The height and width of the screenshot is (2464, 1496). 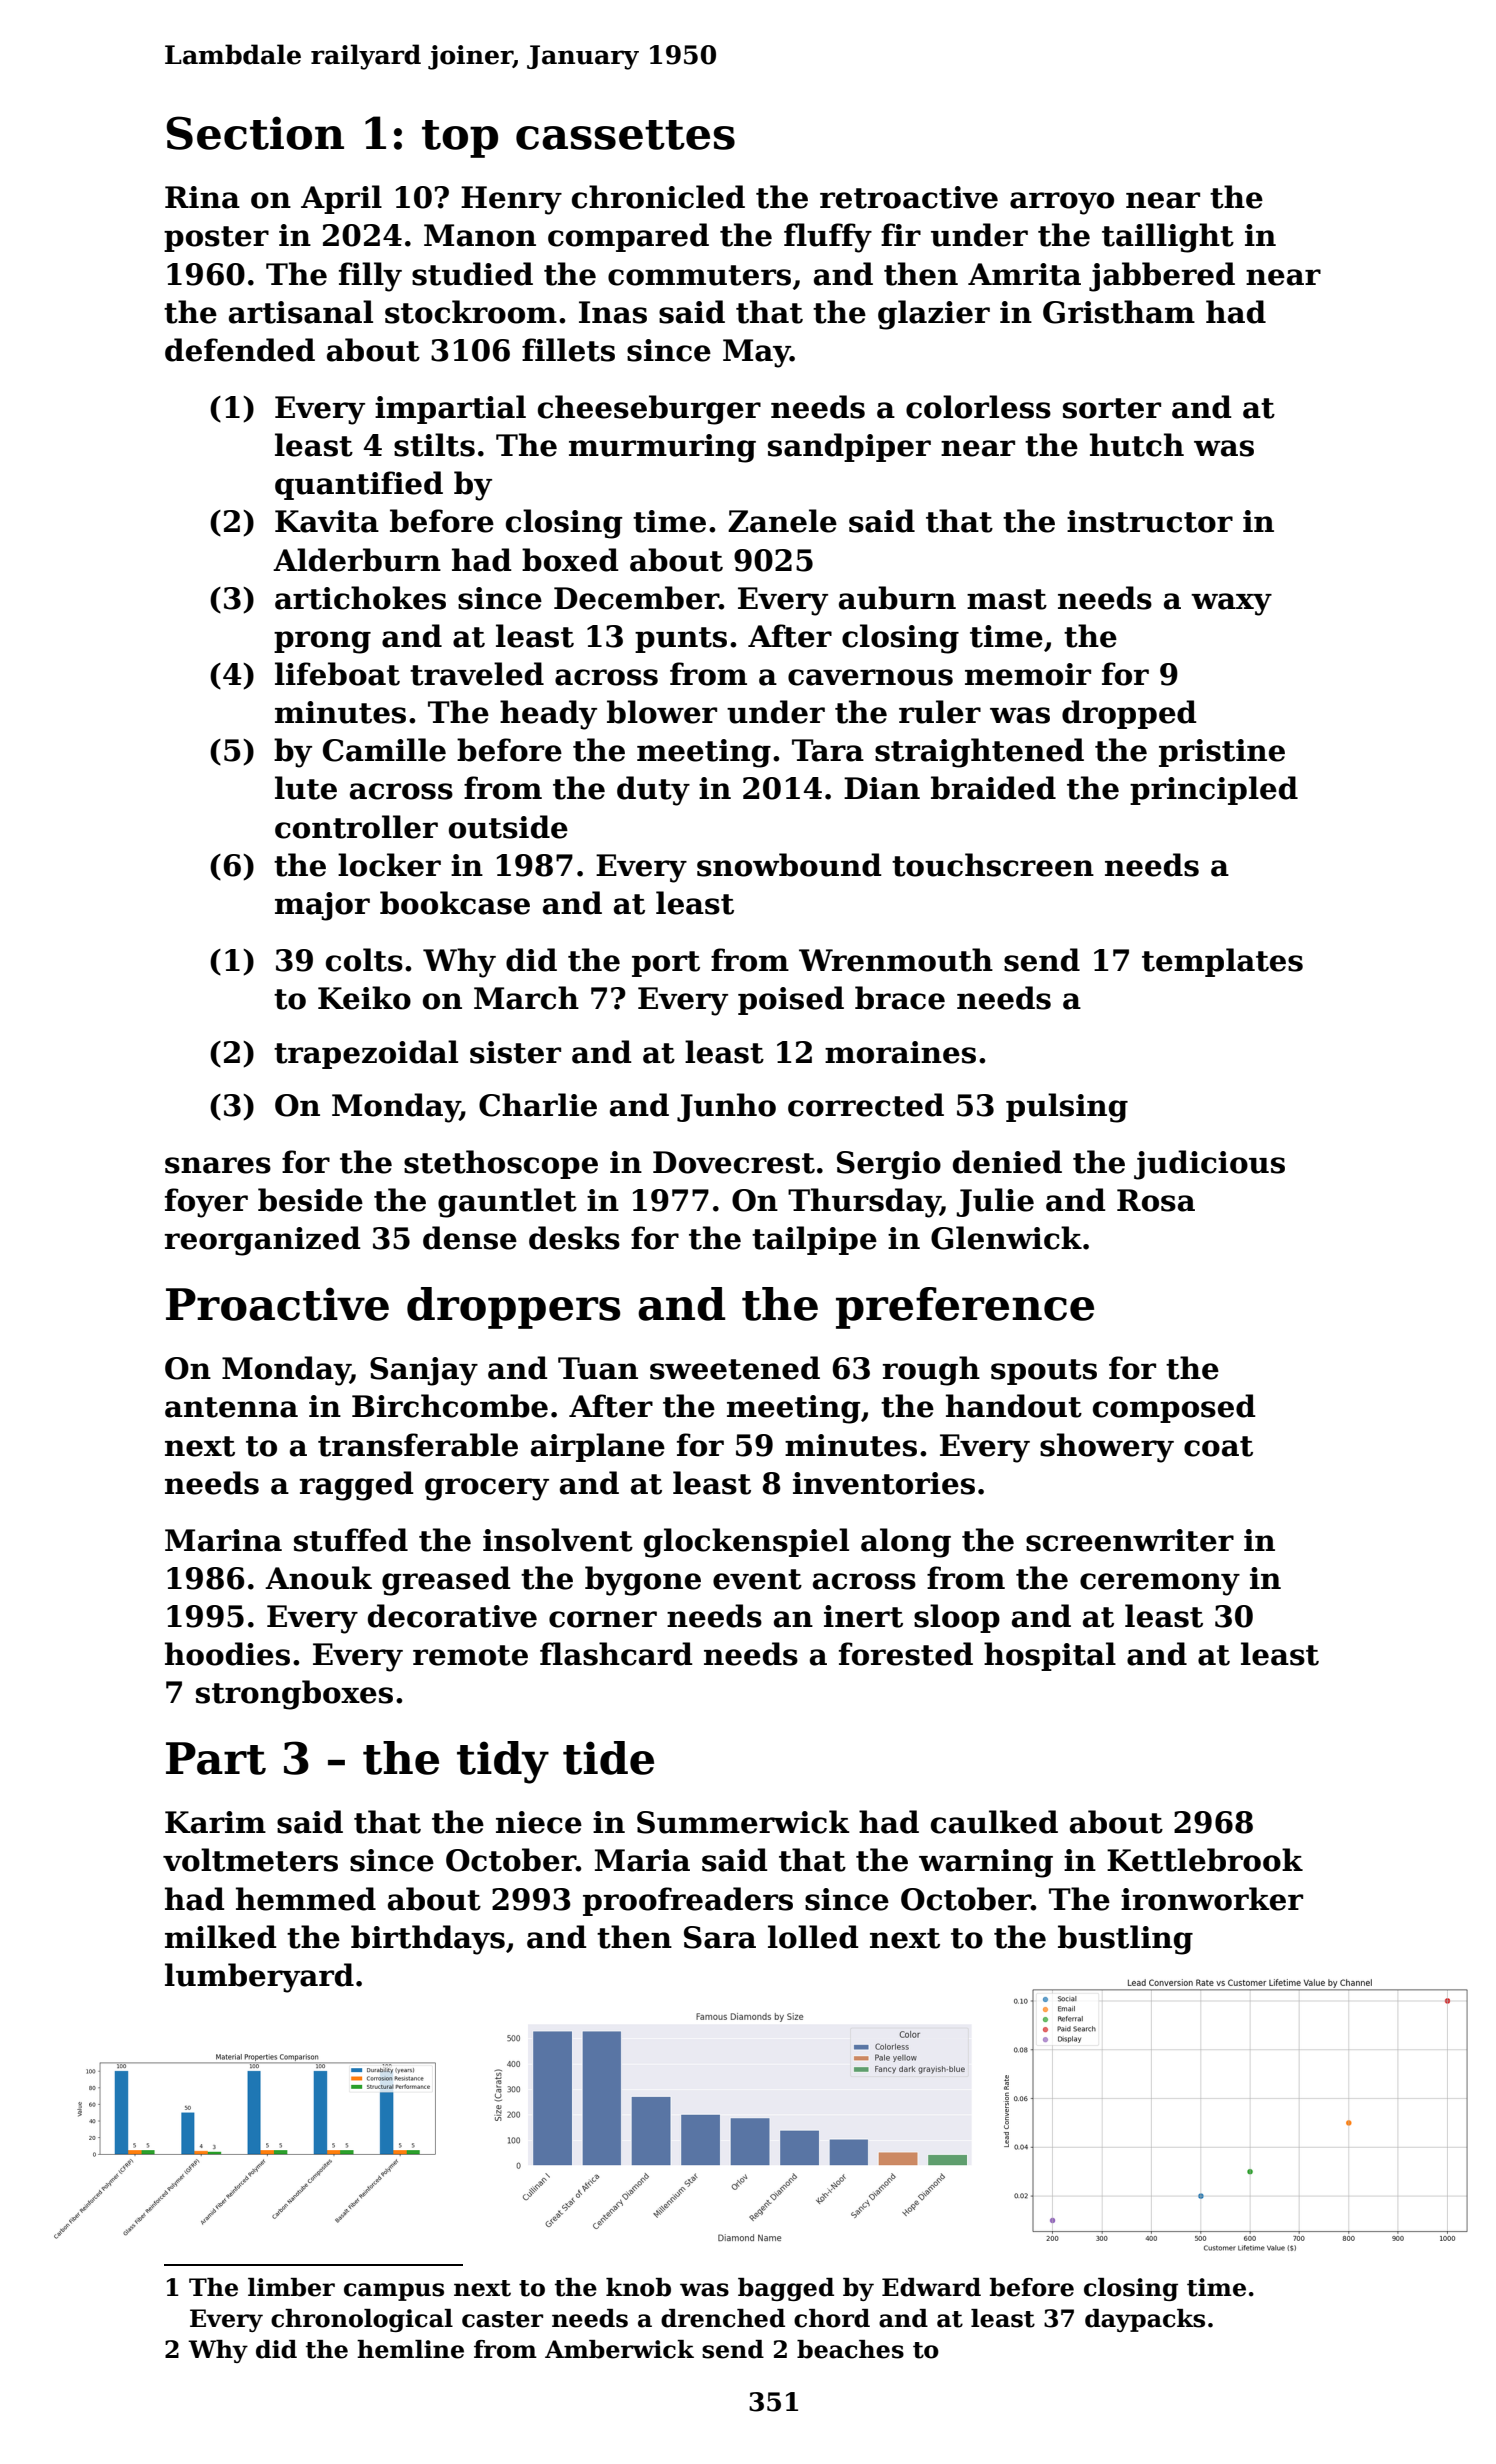 I want to click on hospital, so click(x=1050, y=1656).
